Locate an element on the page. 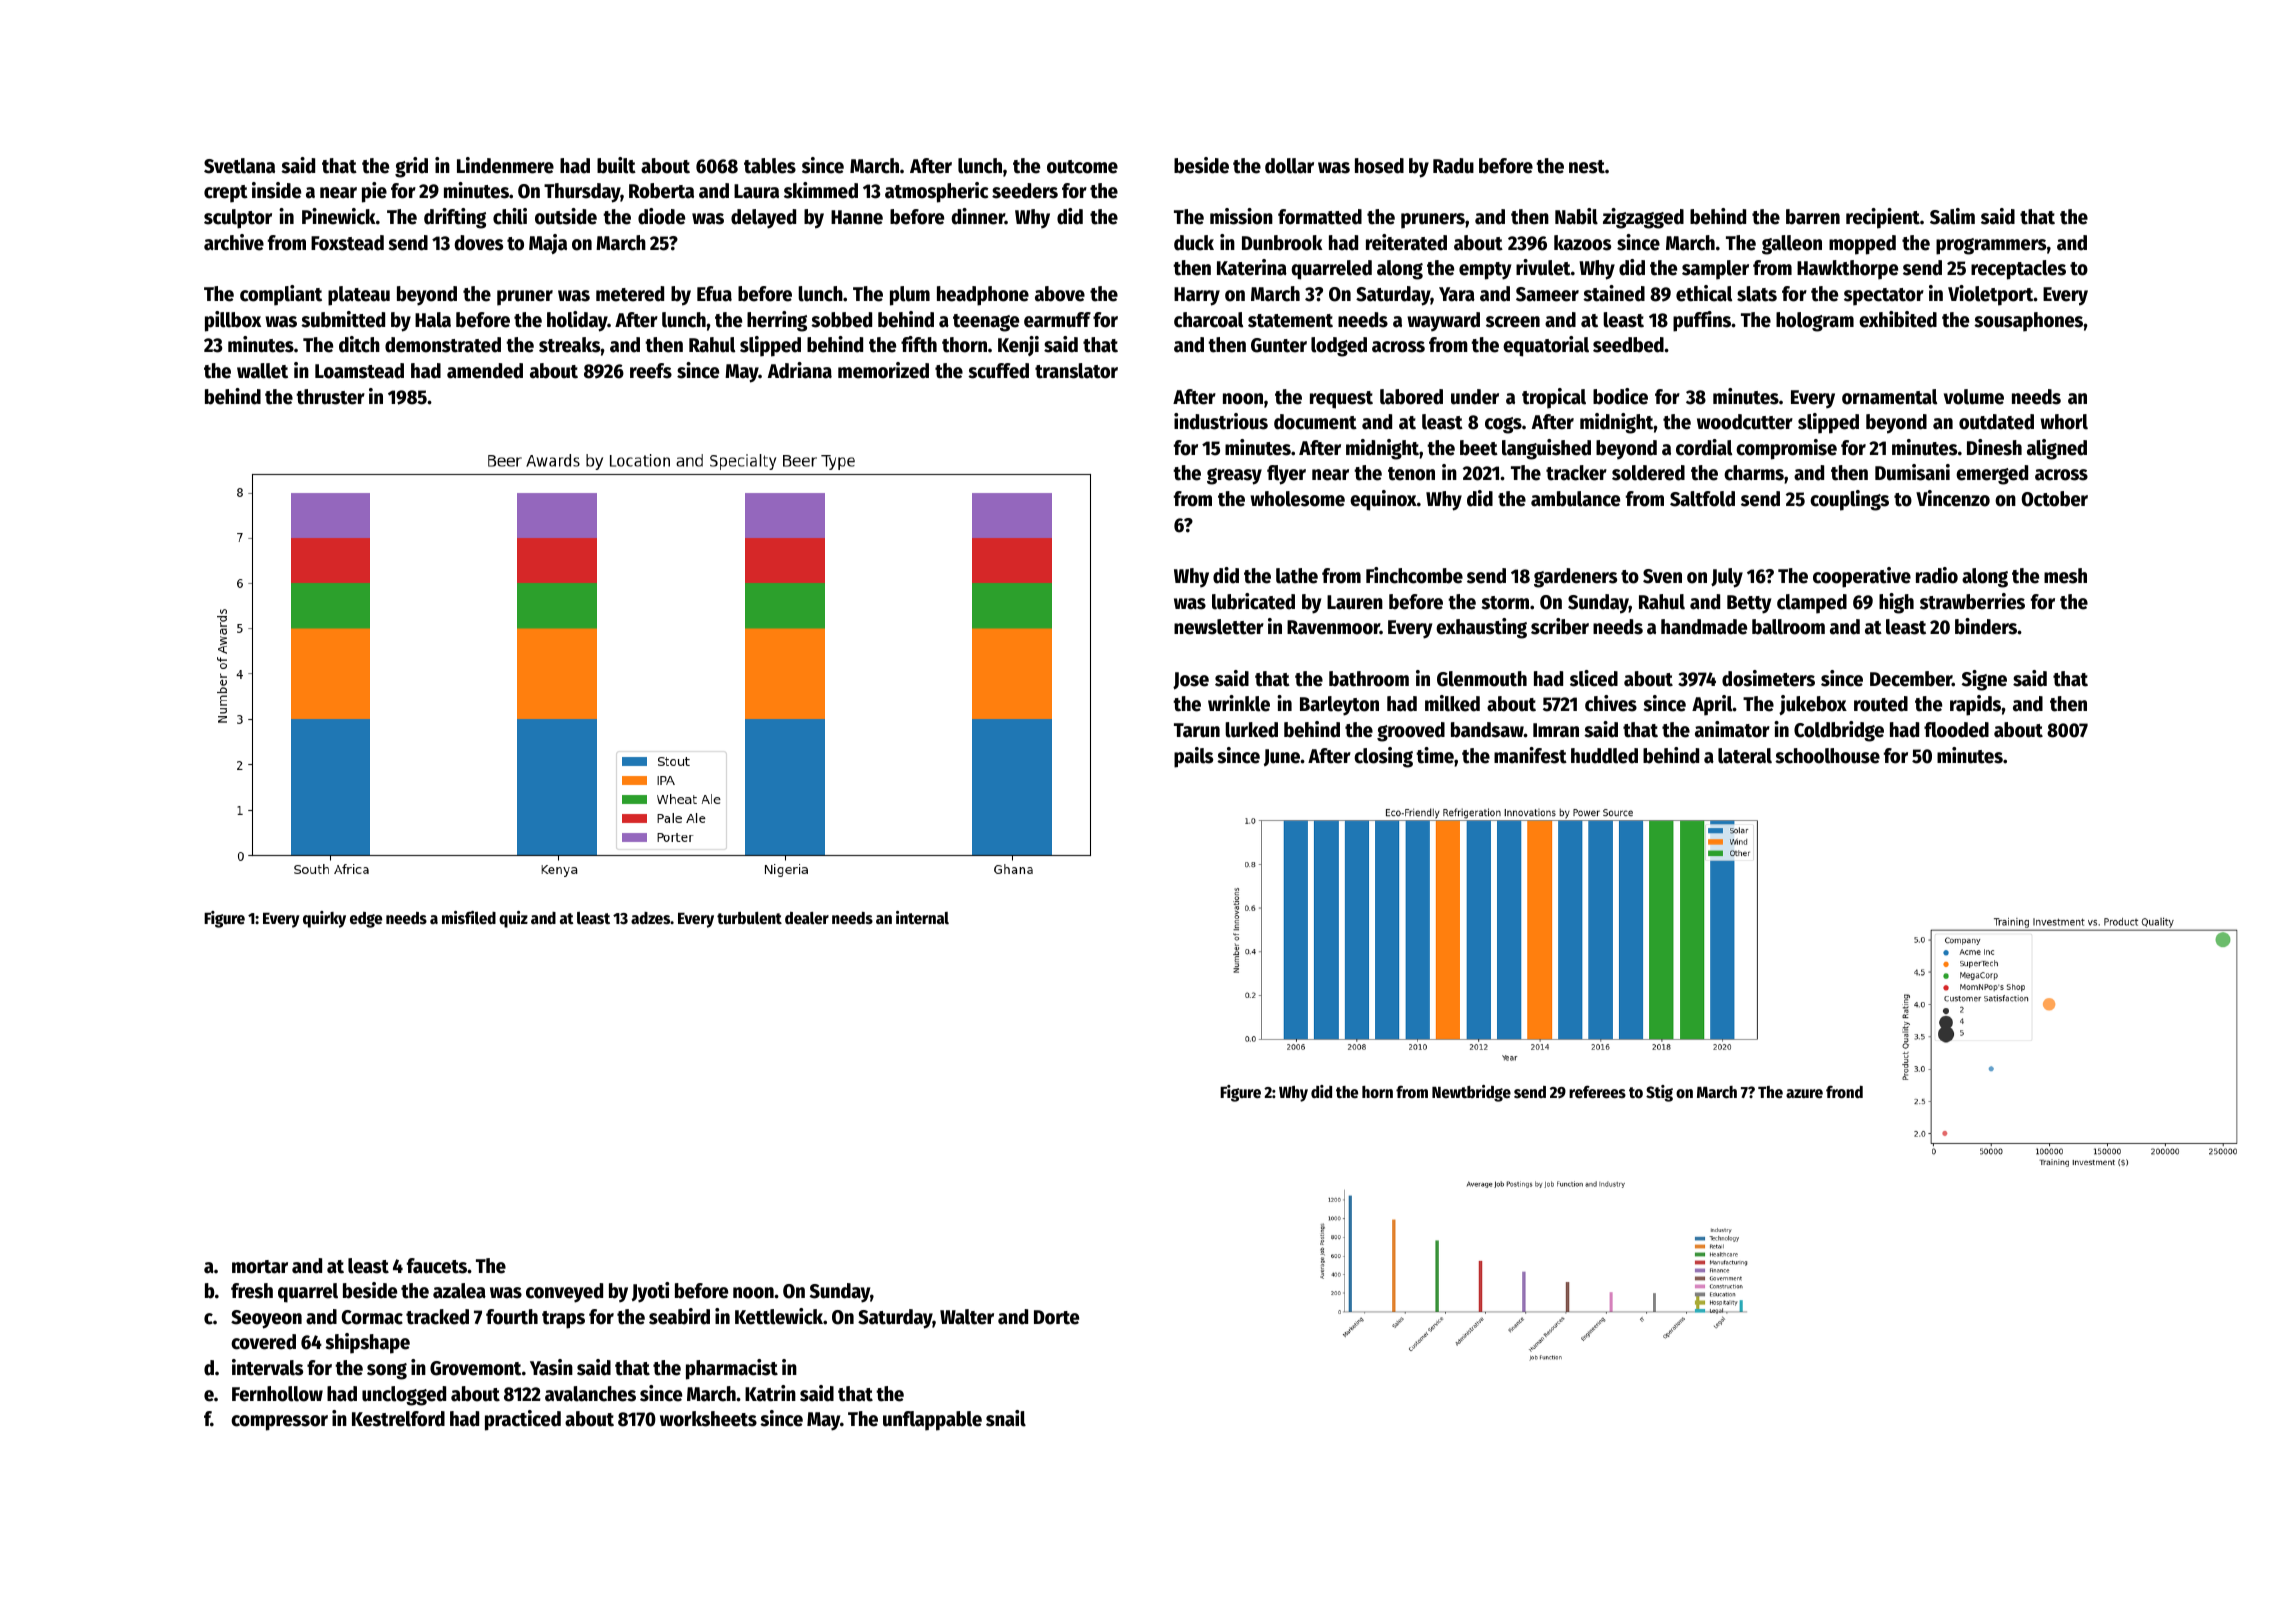 This page has width=2292, height=1620. worksheets is located at coordinates (708, 1419).
